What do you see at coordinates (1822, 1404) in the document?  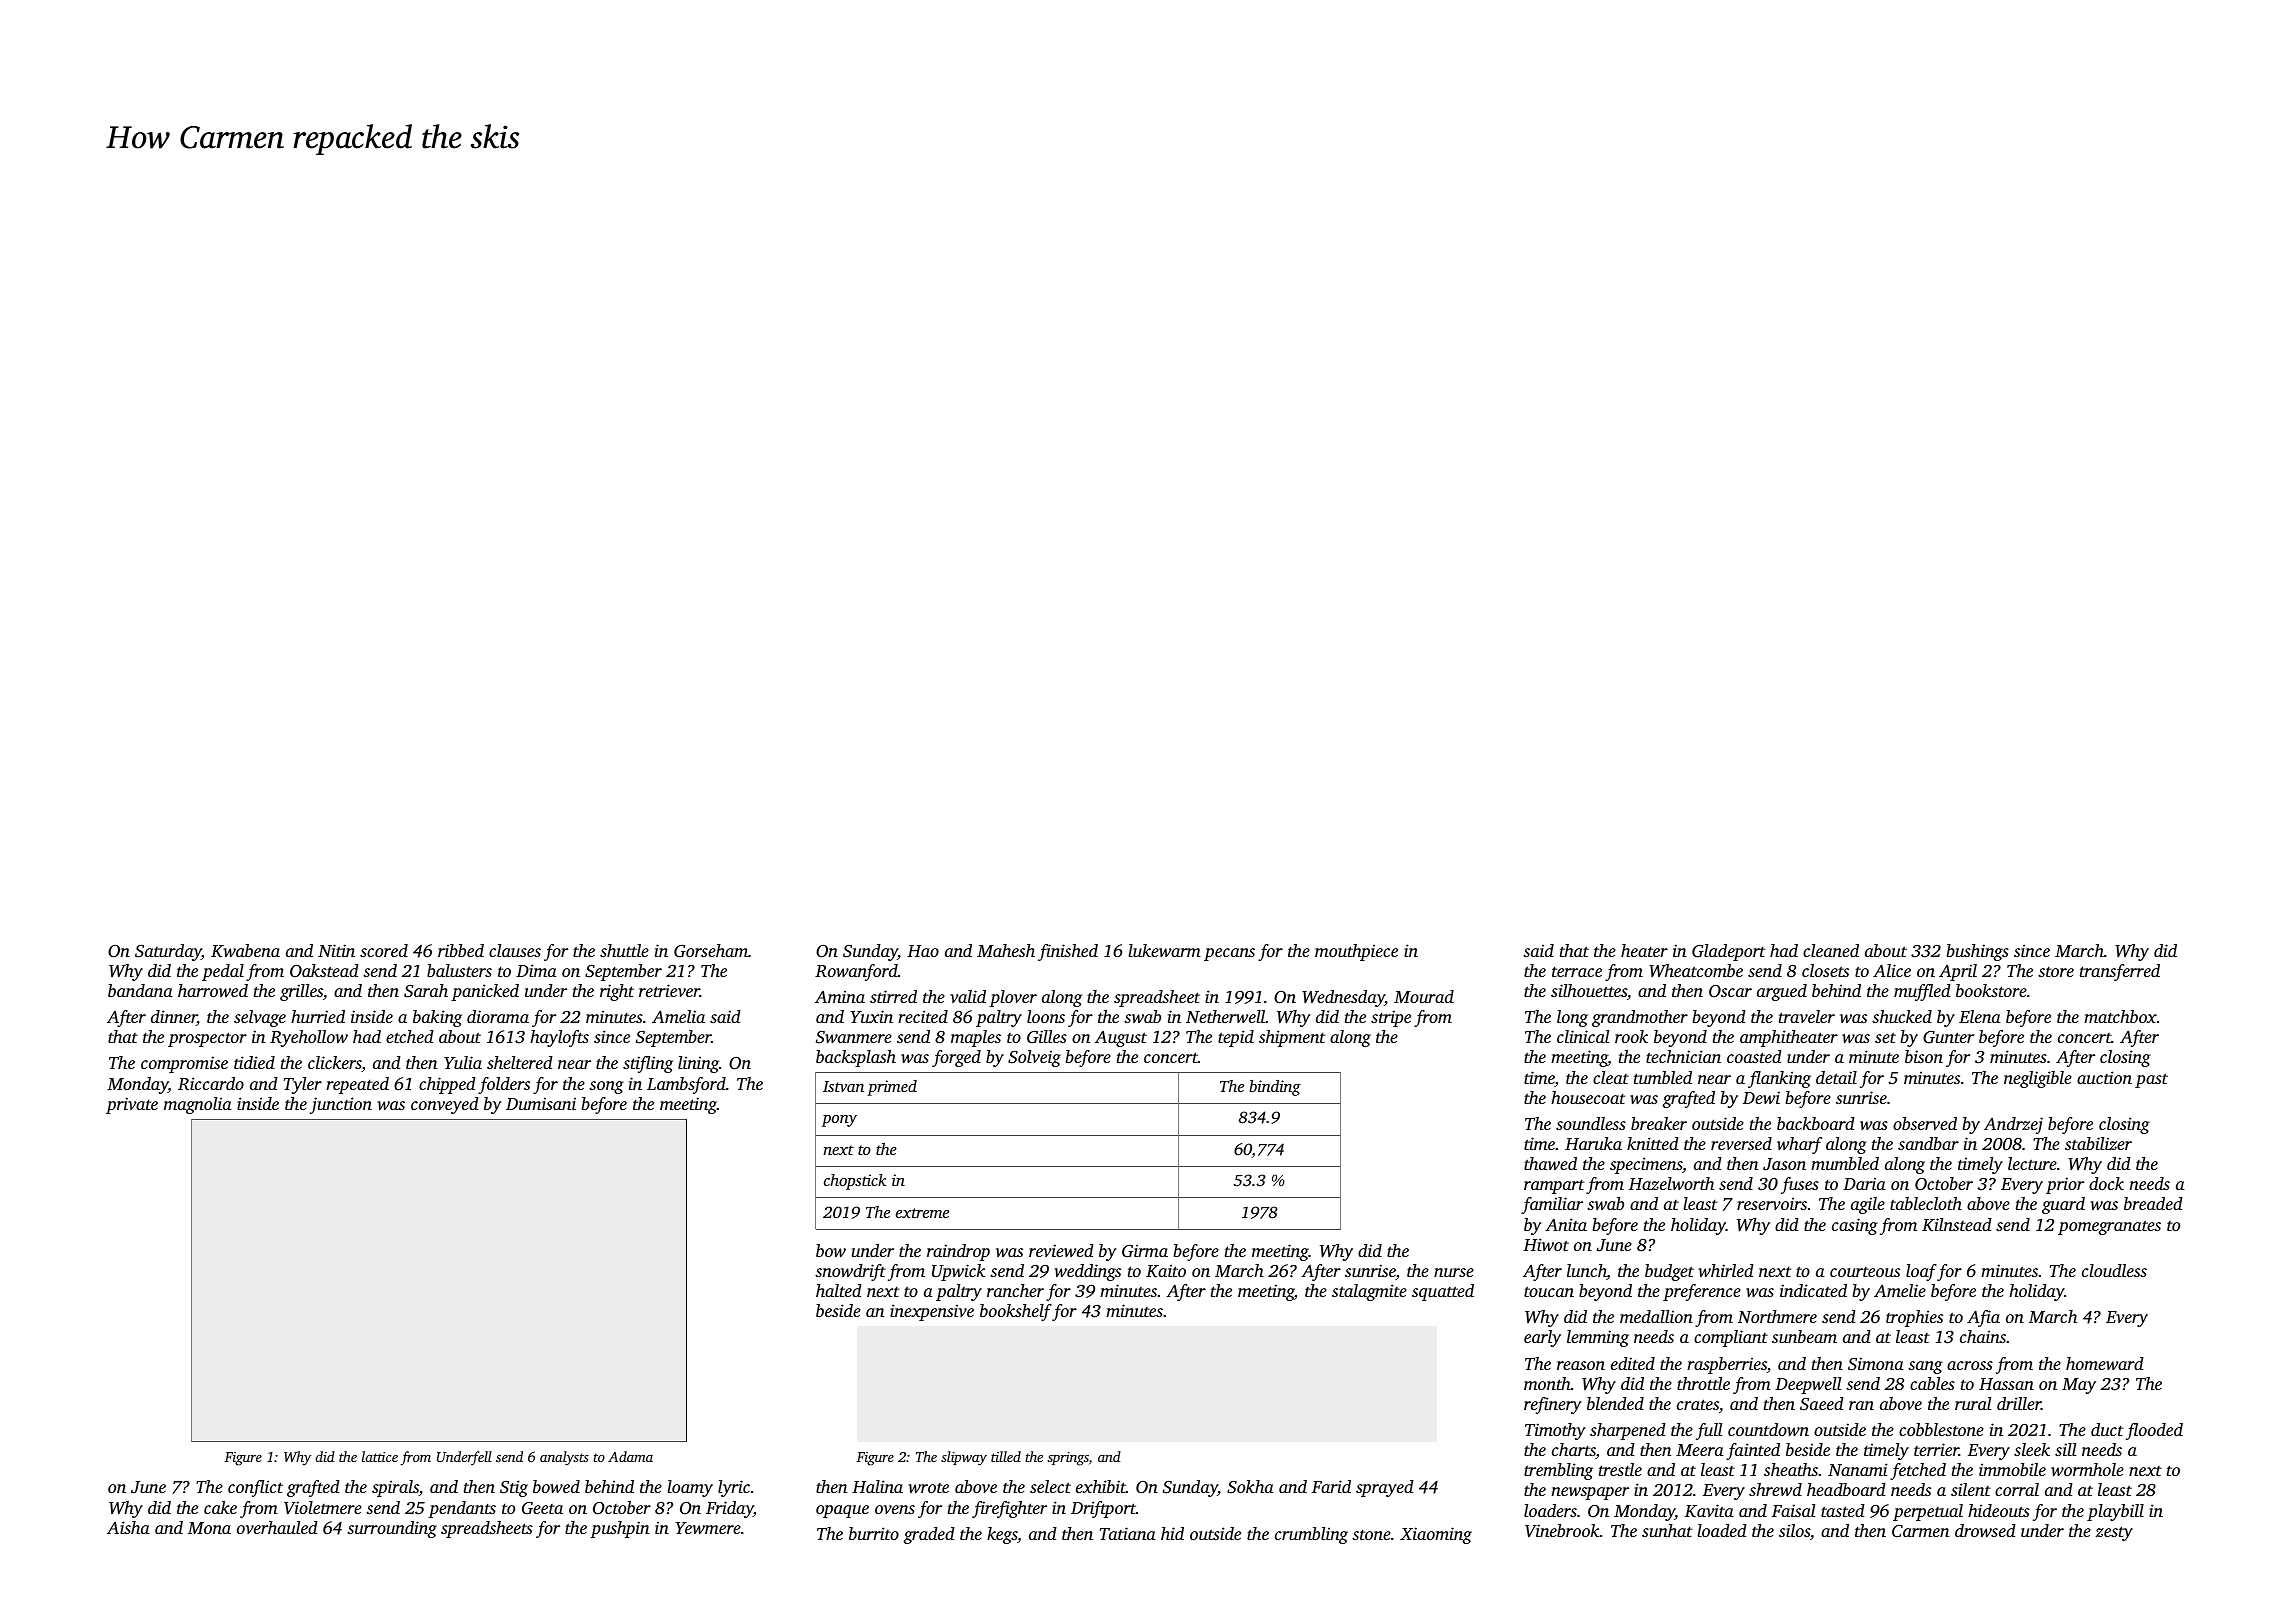 I see `Saeed` at bounding box center [1822, 1404].
